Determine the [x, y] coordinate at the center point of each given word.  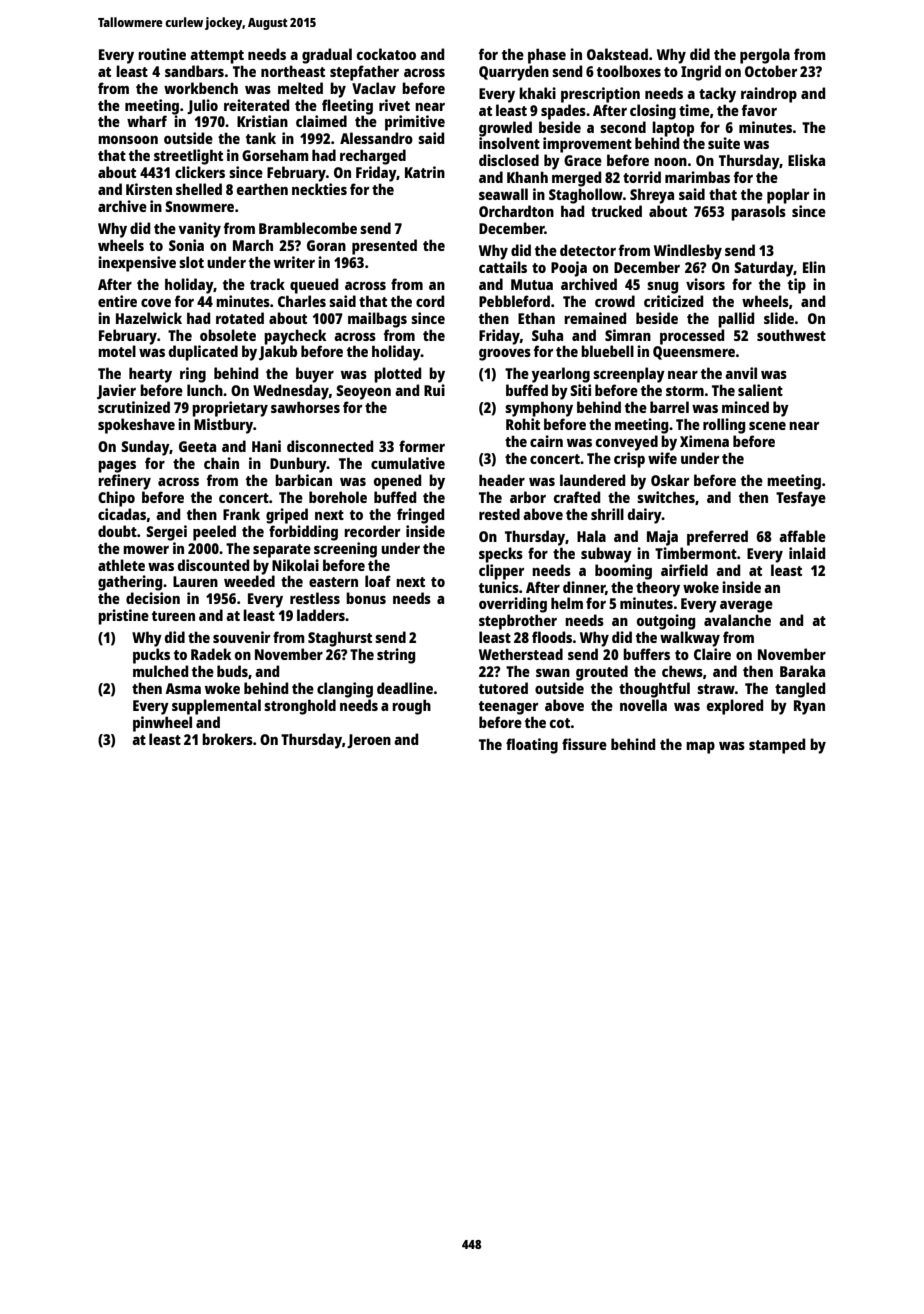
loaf [378, 581]
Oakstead [617, 54]
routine [162, 54]
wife [662, 458]
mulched [161, 671]
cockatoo [386, 54]
